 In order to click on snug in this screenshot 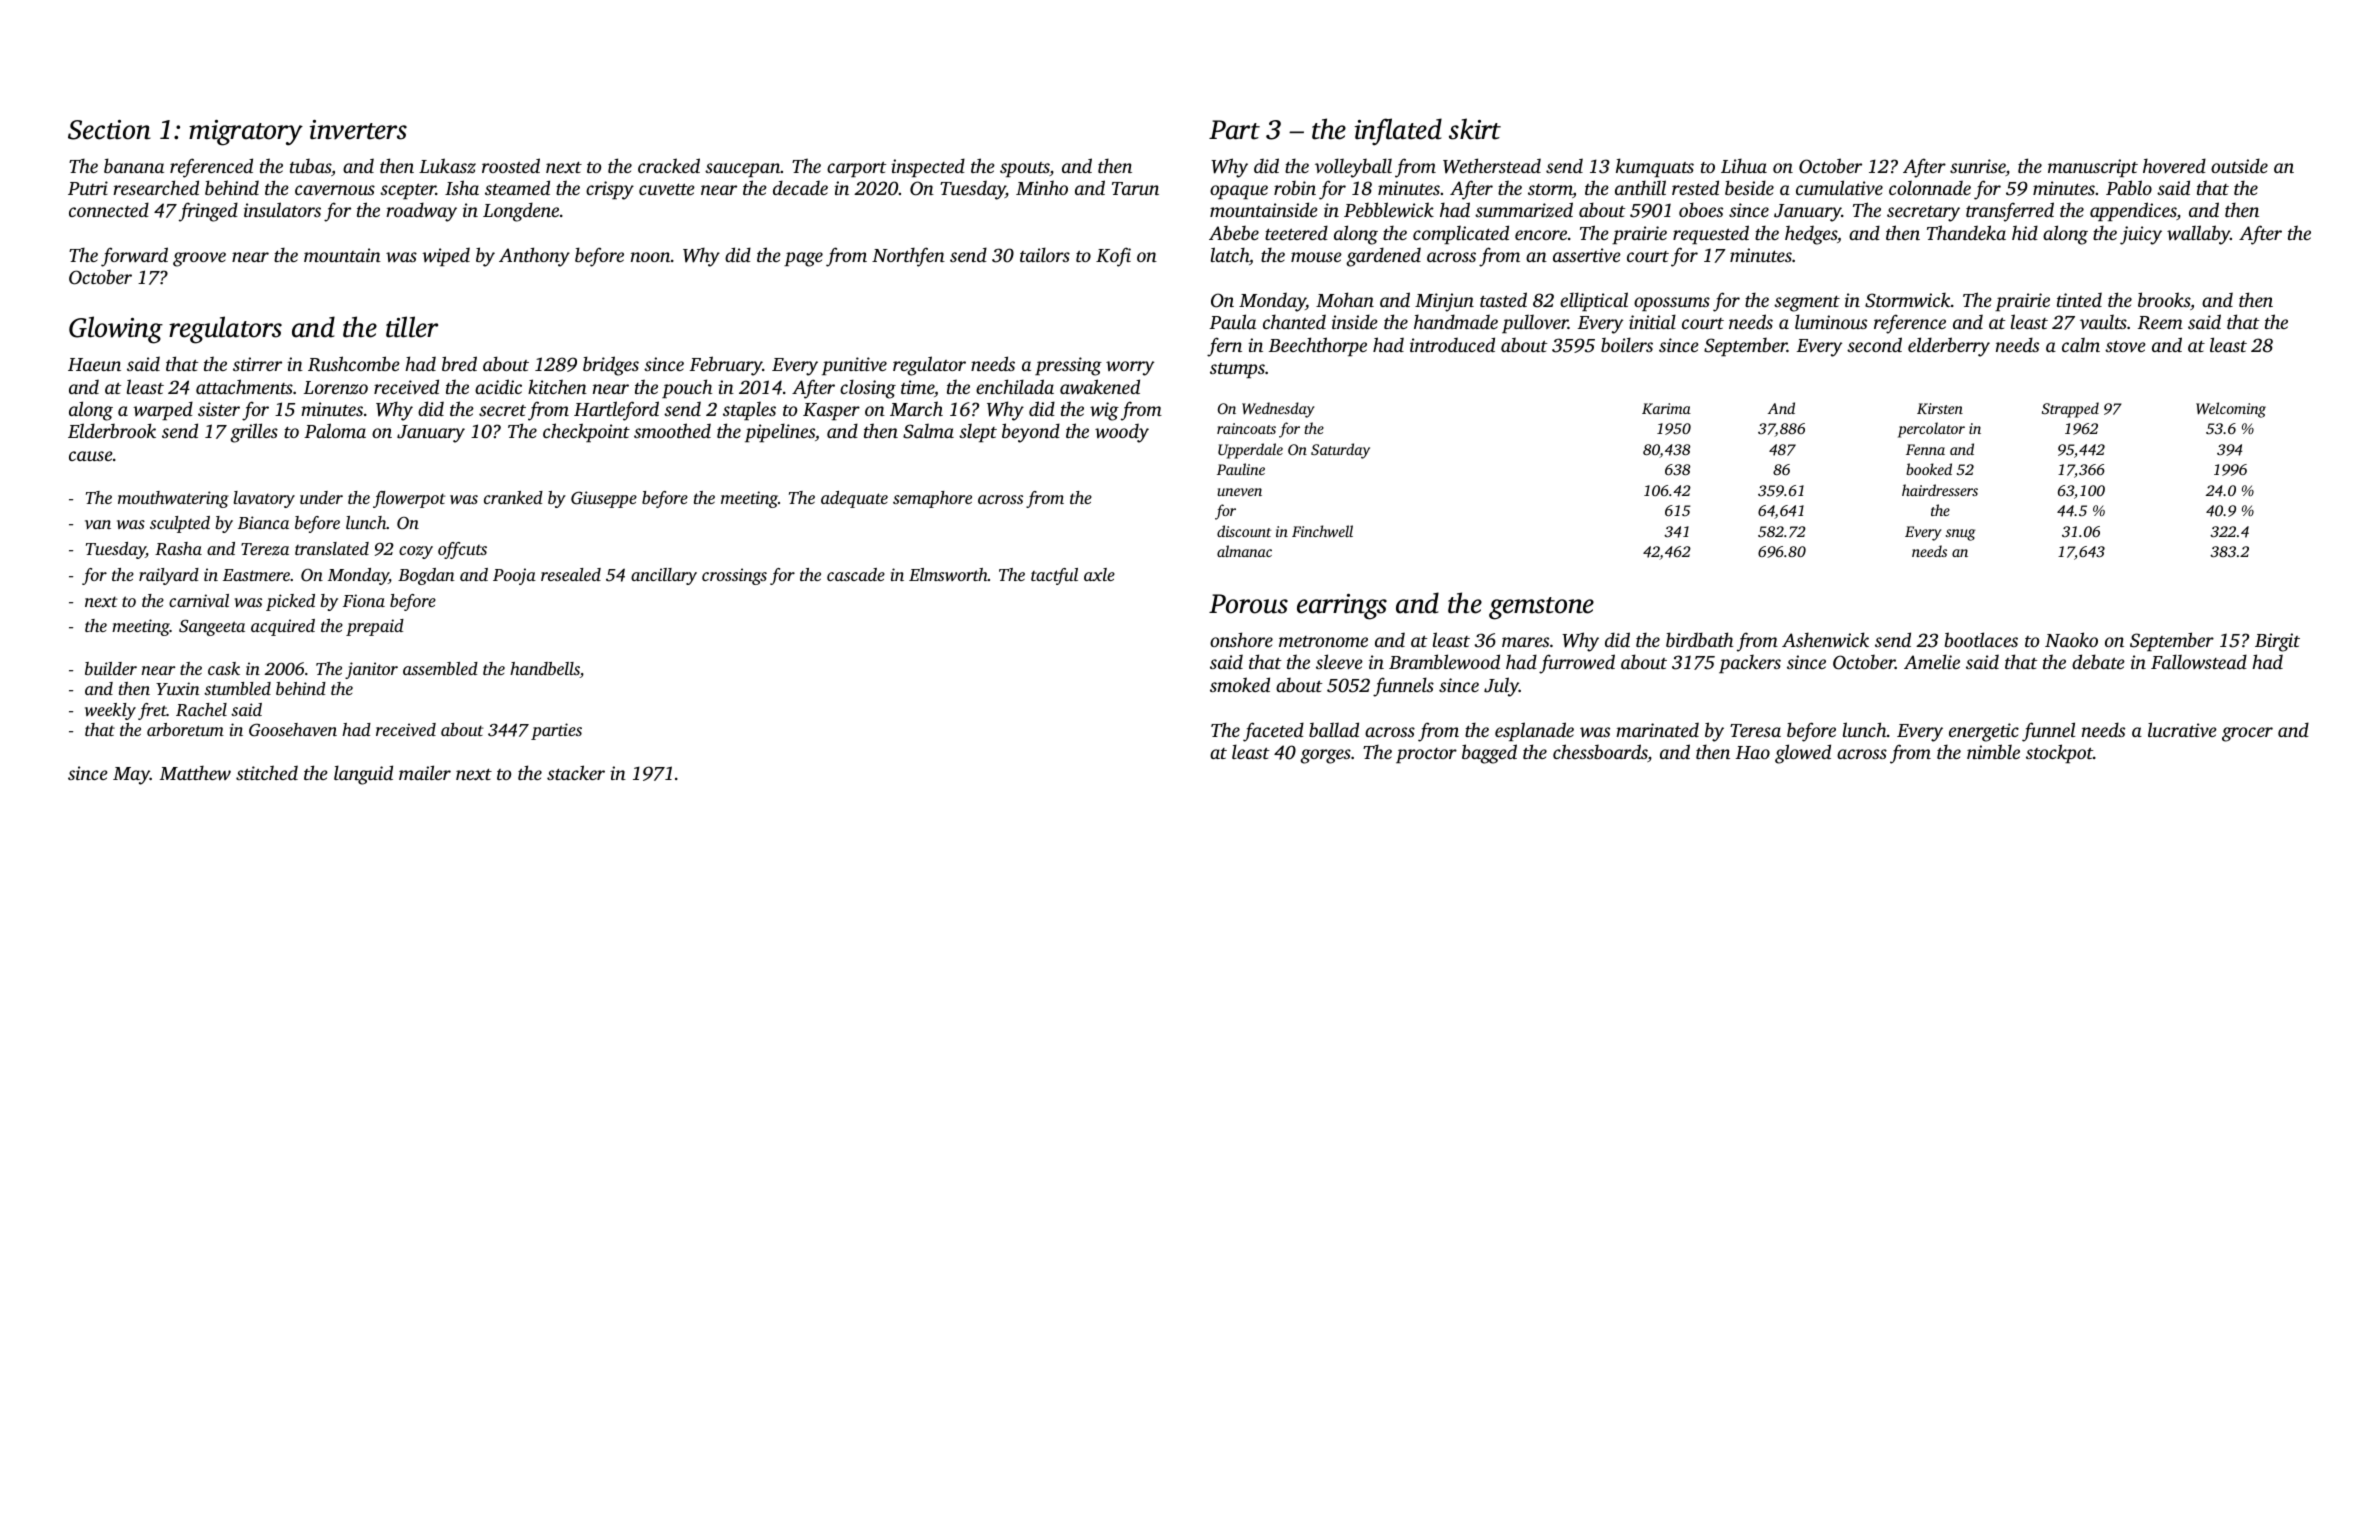, I will do `click(1960, 535)`.
